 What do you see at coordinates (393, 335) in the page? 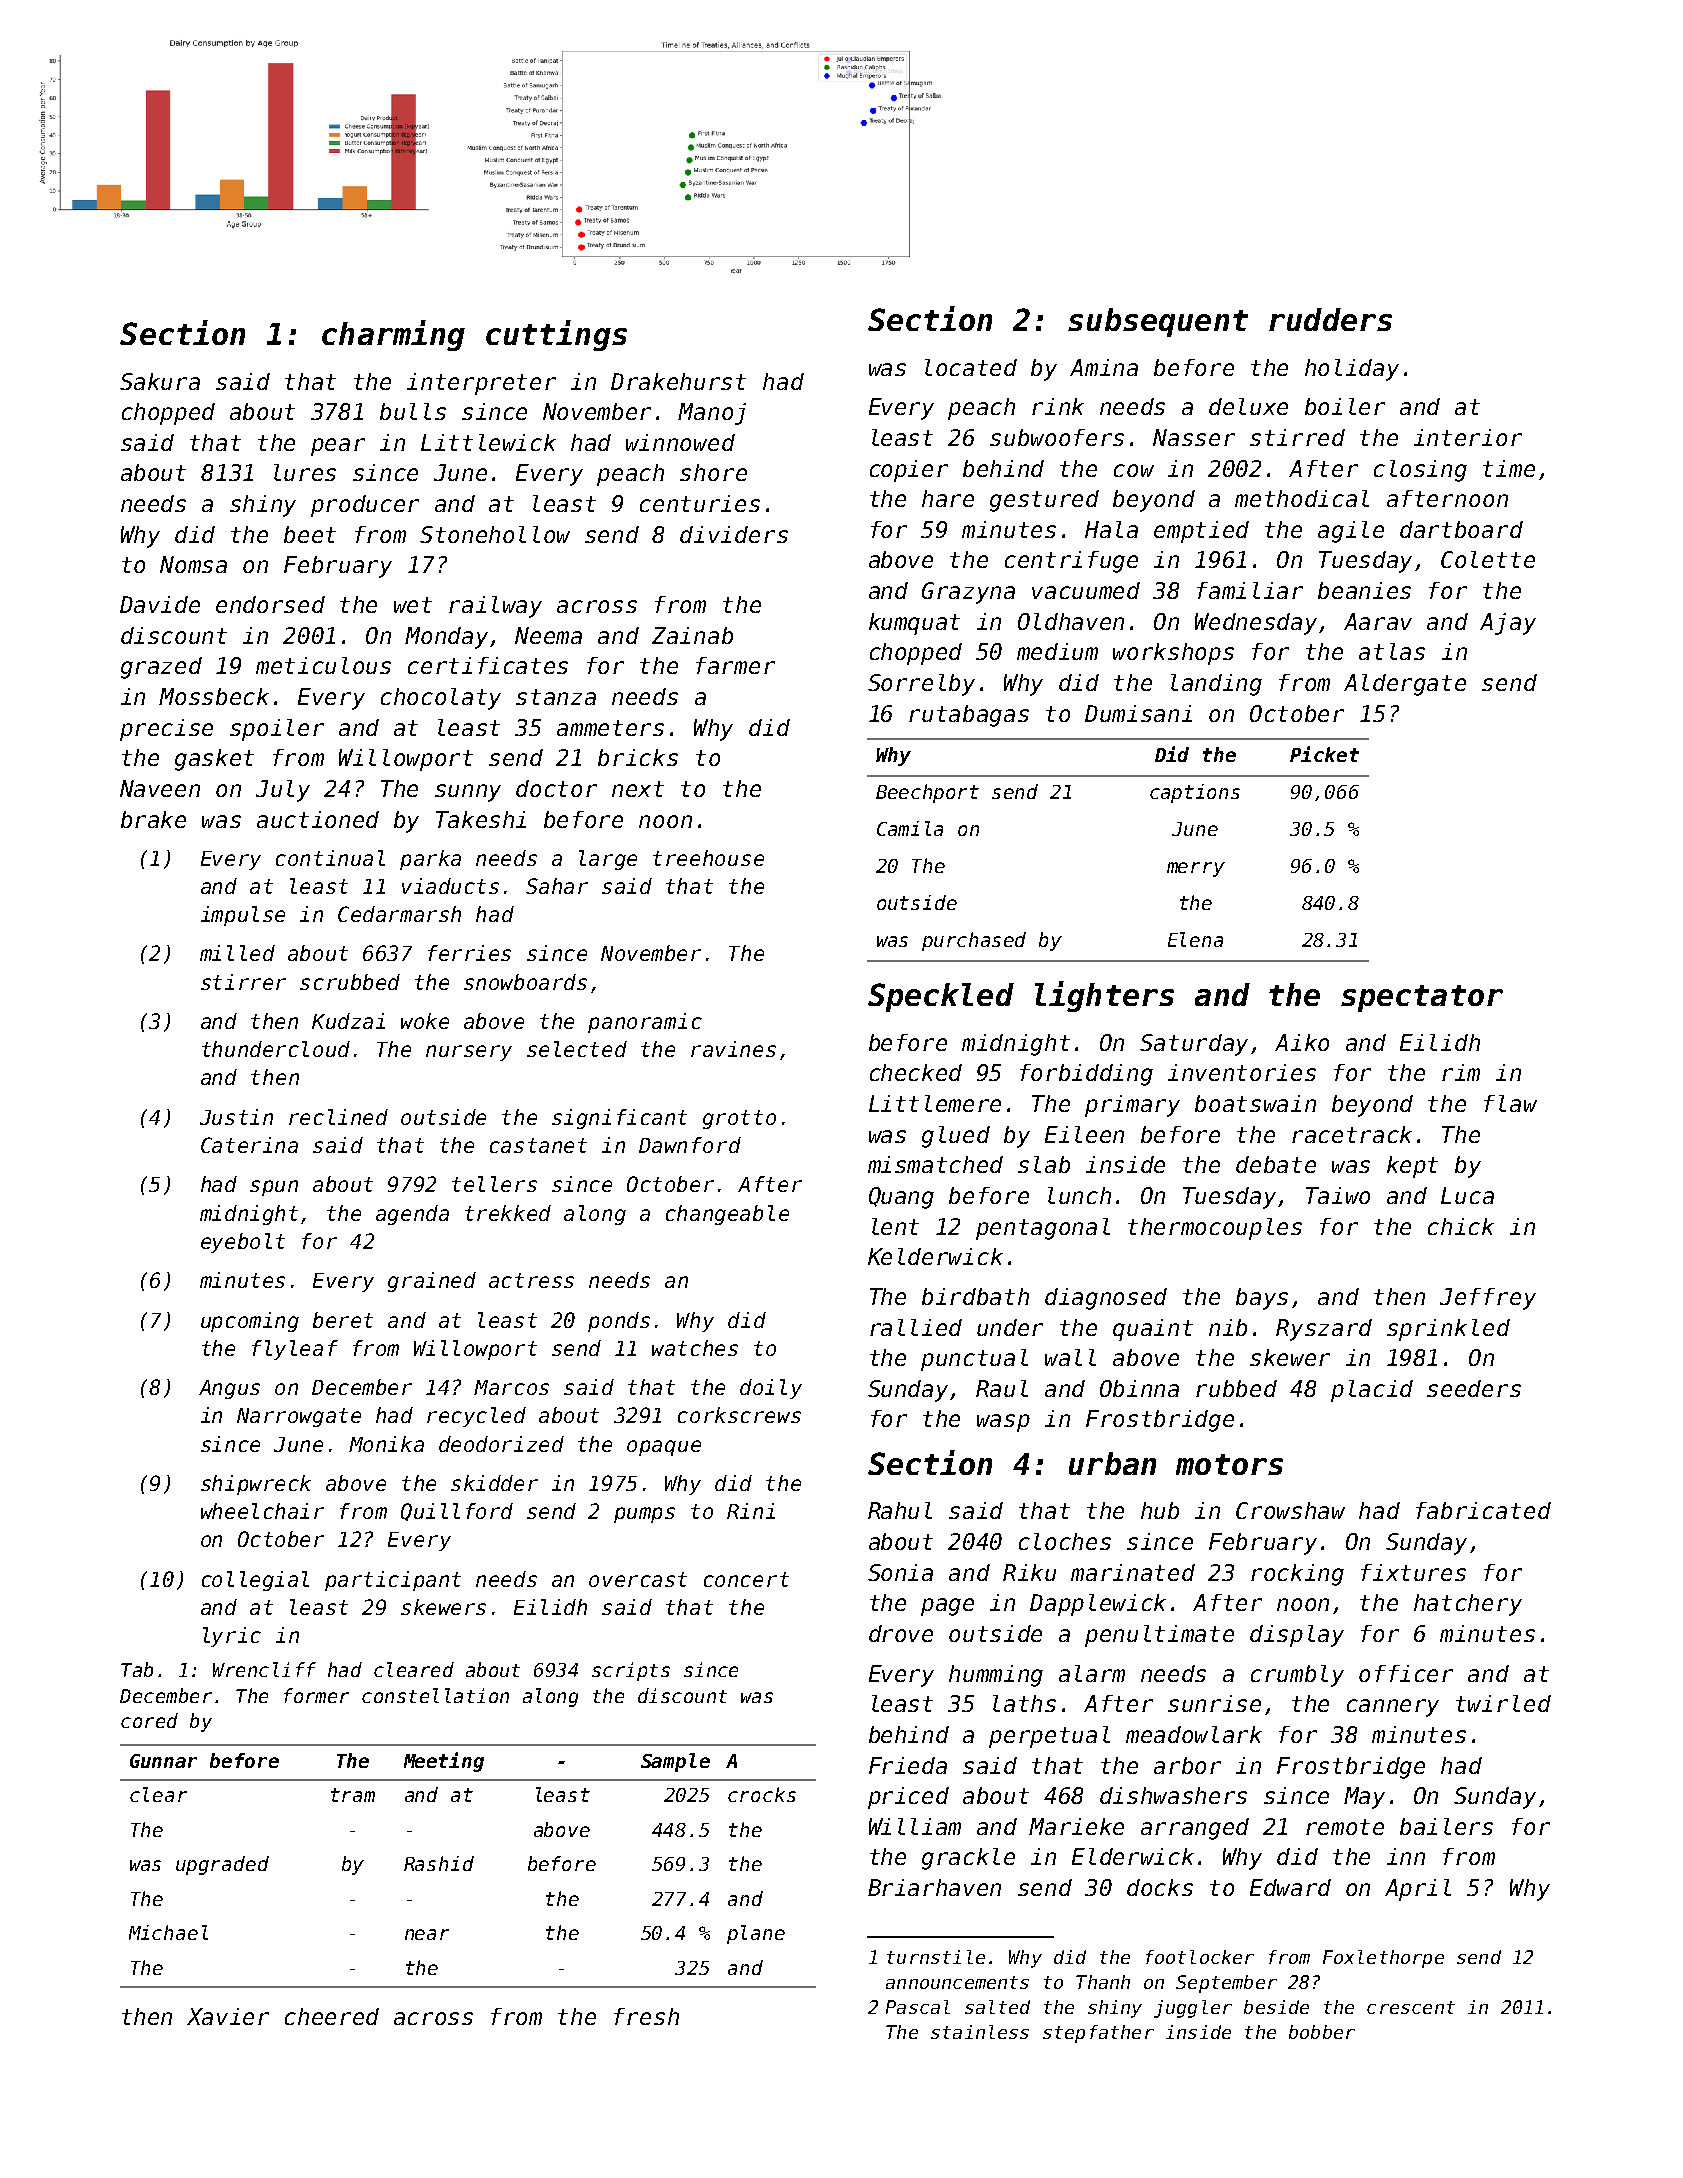
I see `charming` at bounding box center [393, 335].
